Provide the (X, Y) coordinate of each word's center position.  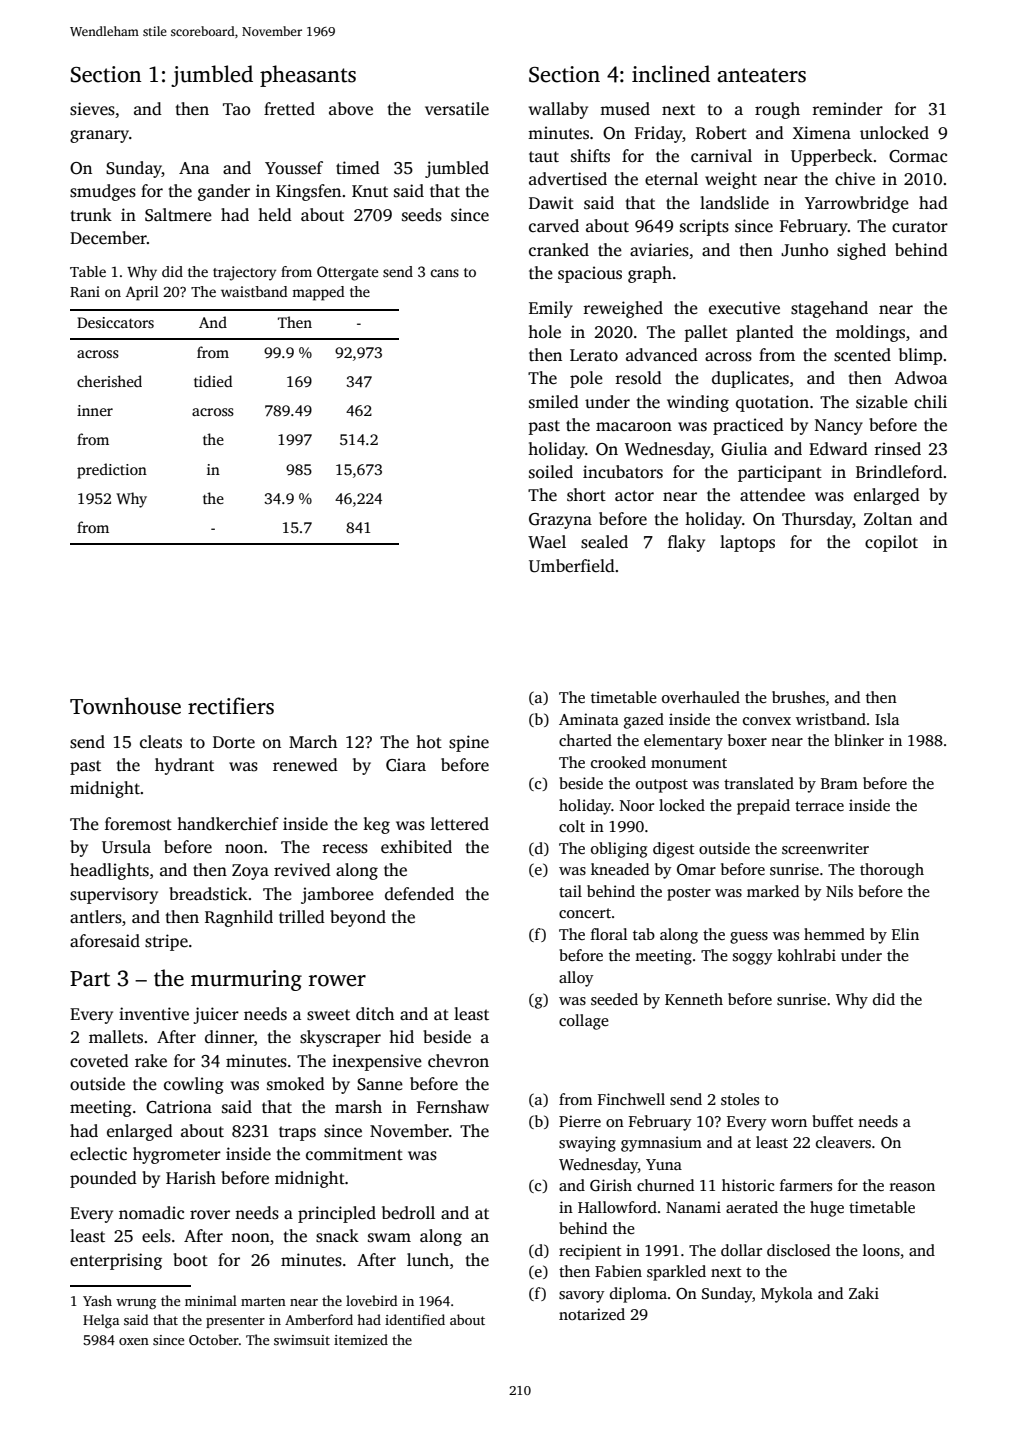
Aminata (589, 719)
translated (759, 783)
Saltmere (178, 215)
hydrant (184, 766)
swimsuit (302, 1340)
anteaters (761, 75)
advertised (568, 179)
